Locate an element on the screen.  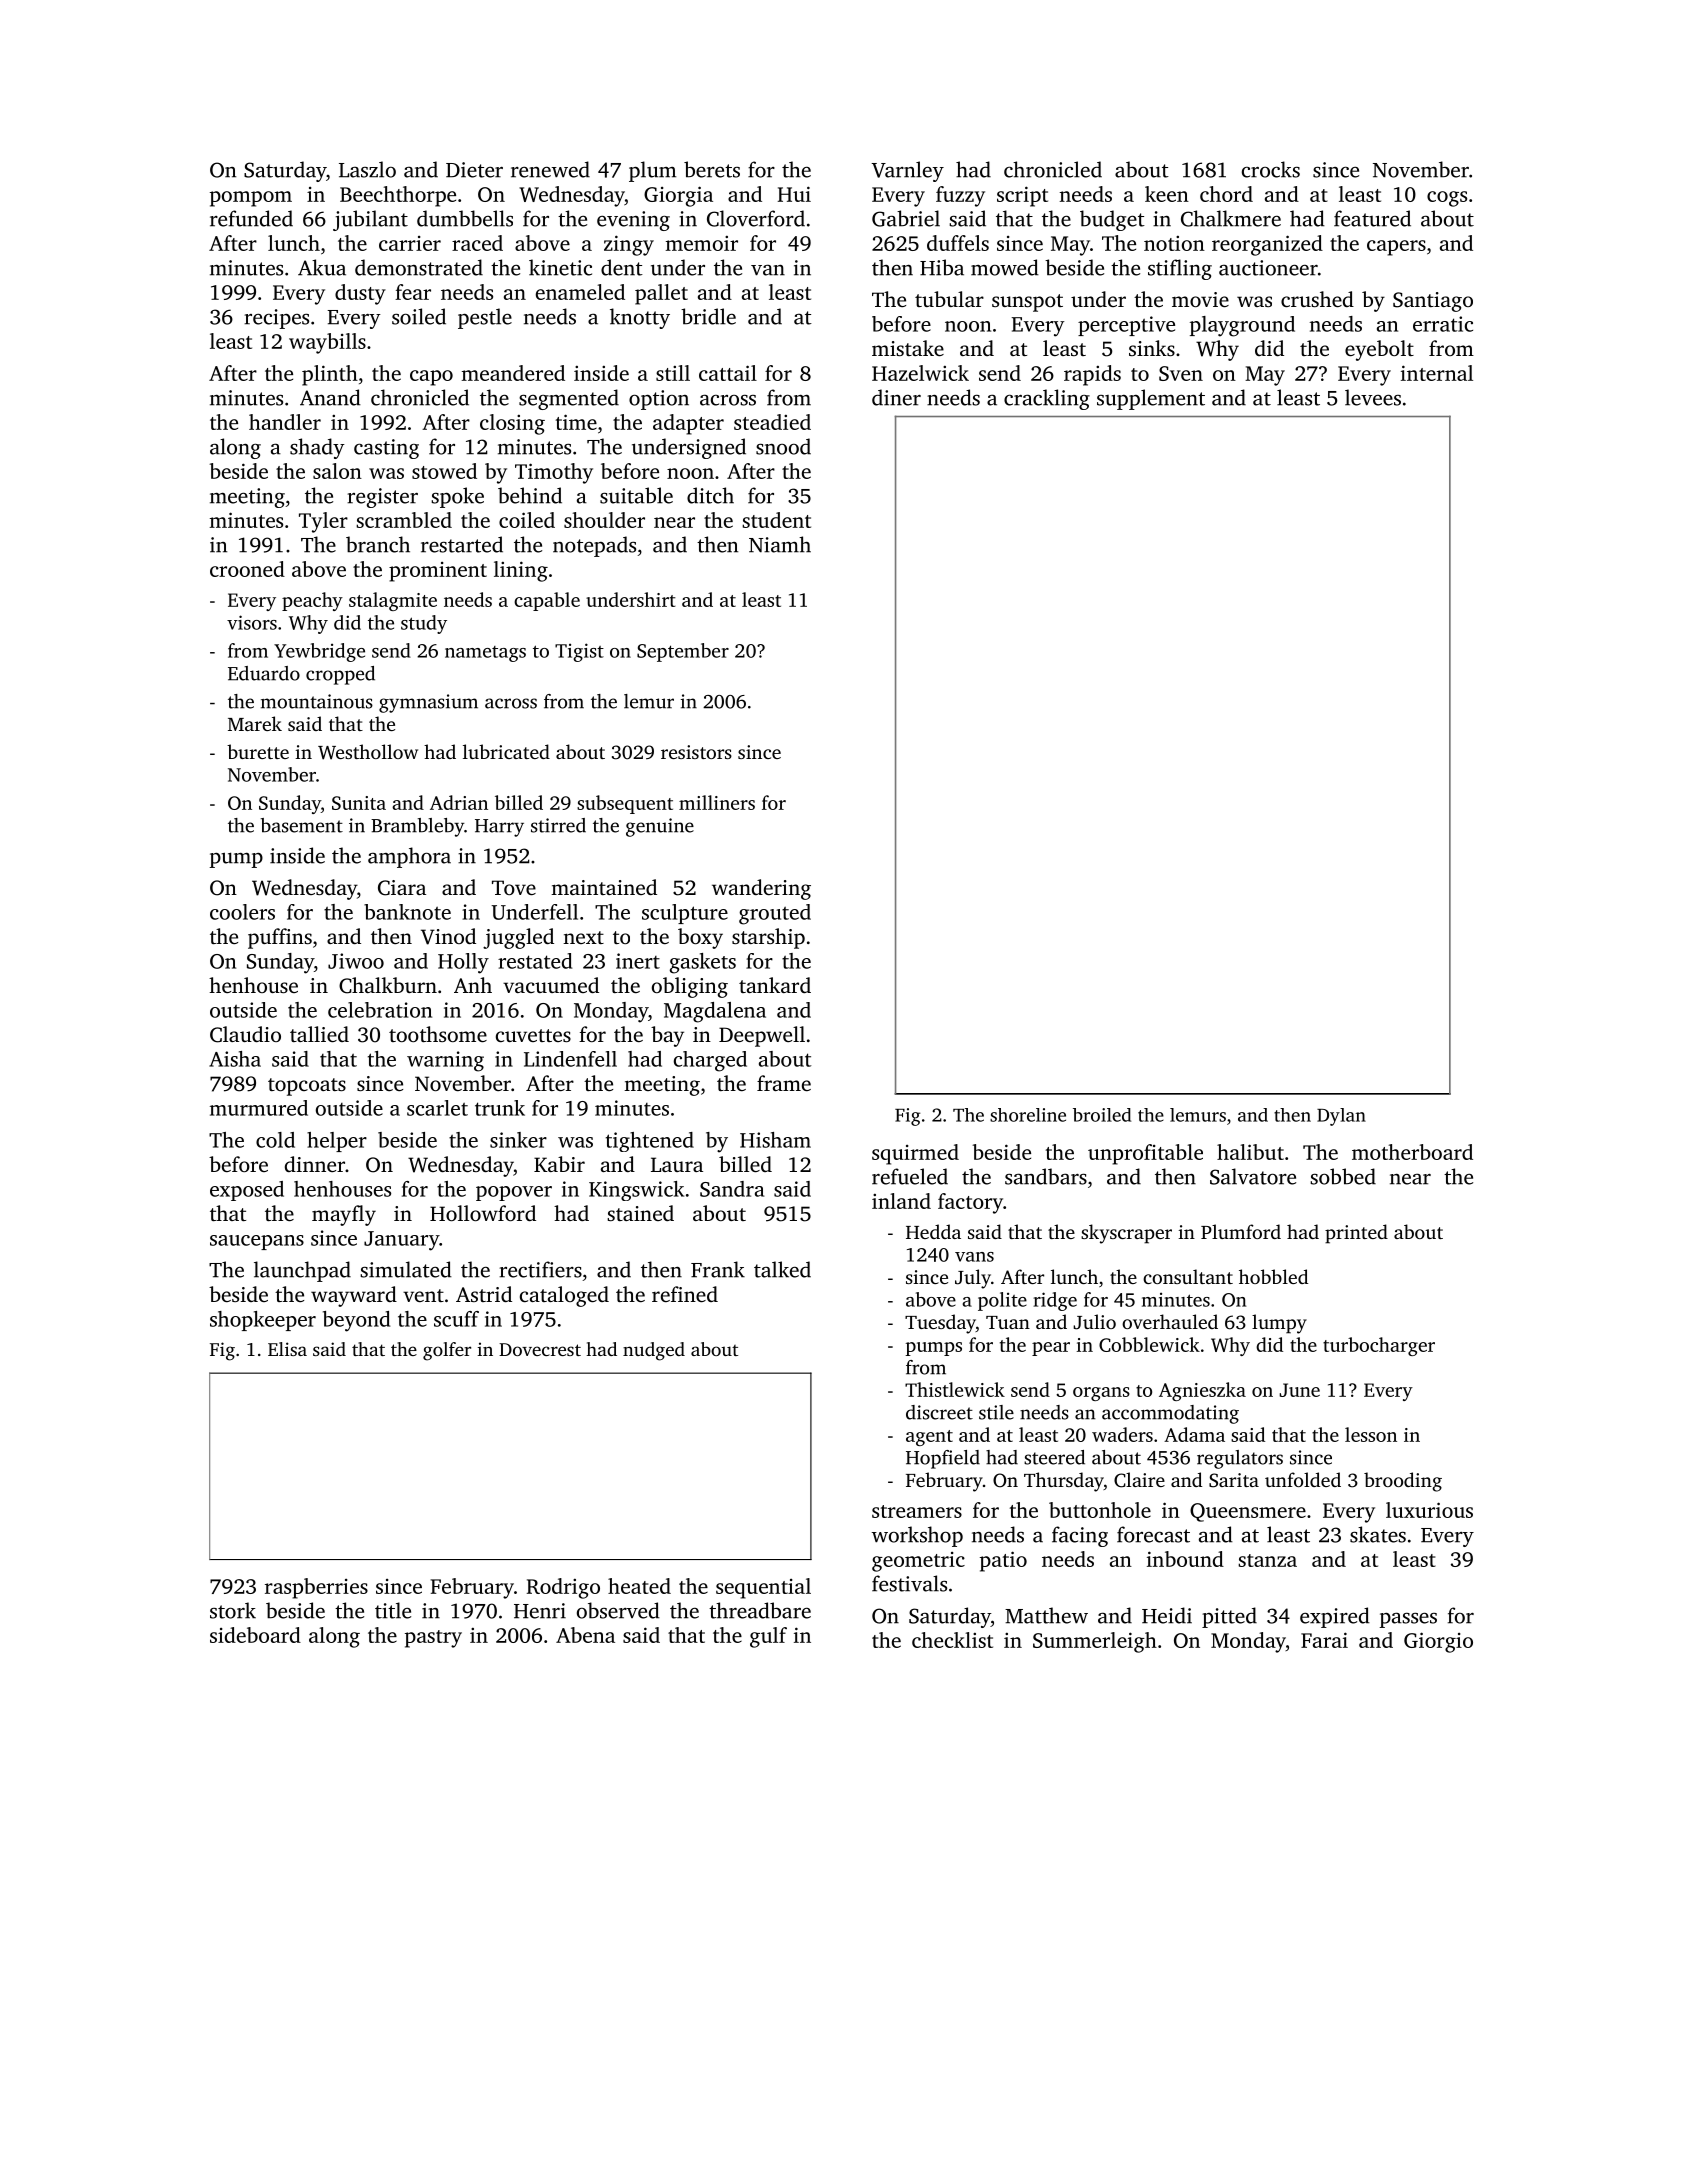
erratic is located at coordinates (1443, 324).
